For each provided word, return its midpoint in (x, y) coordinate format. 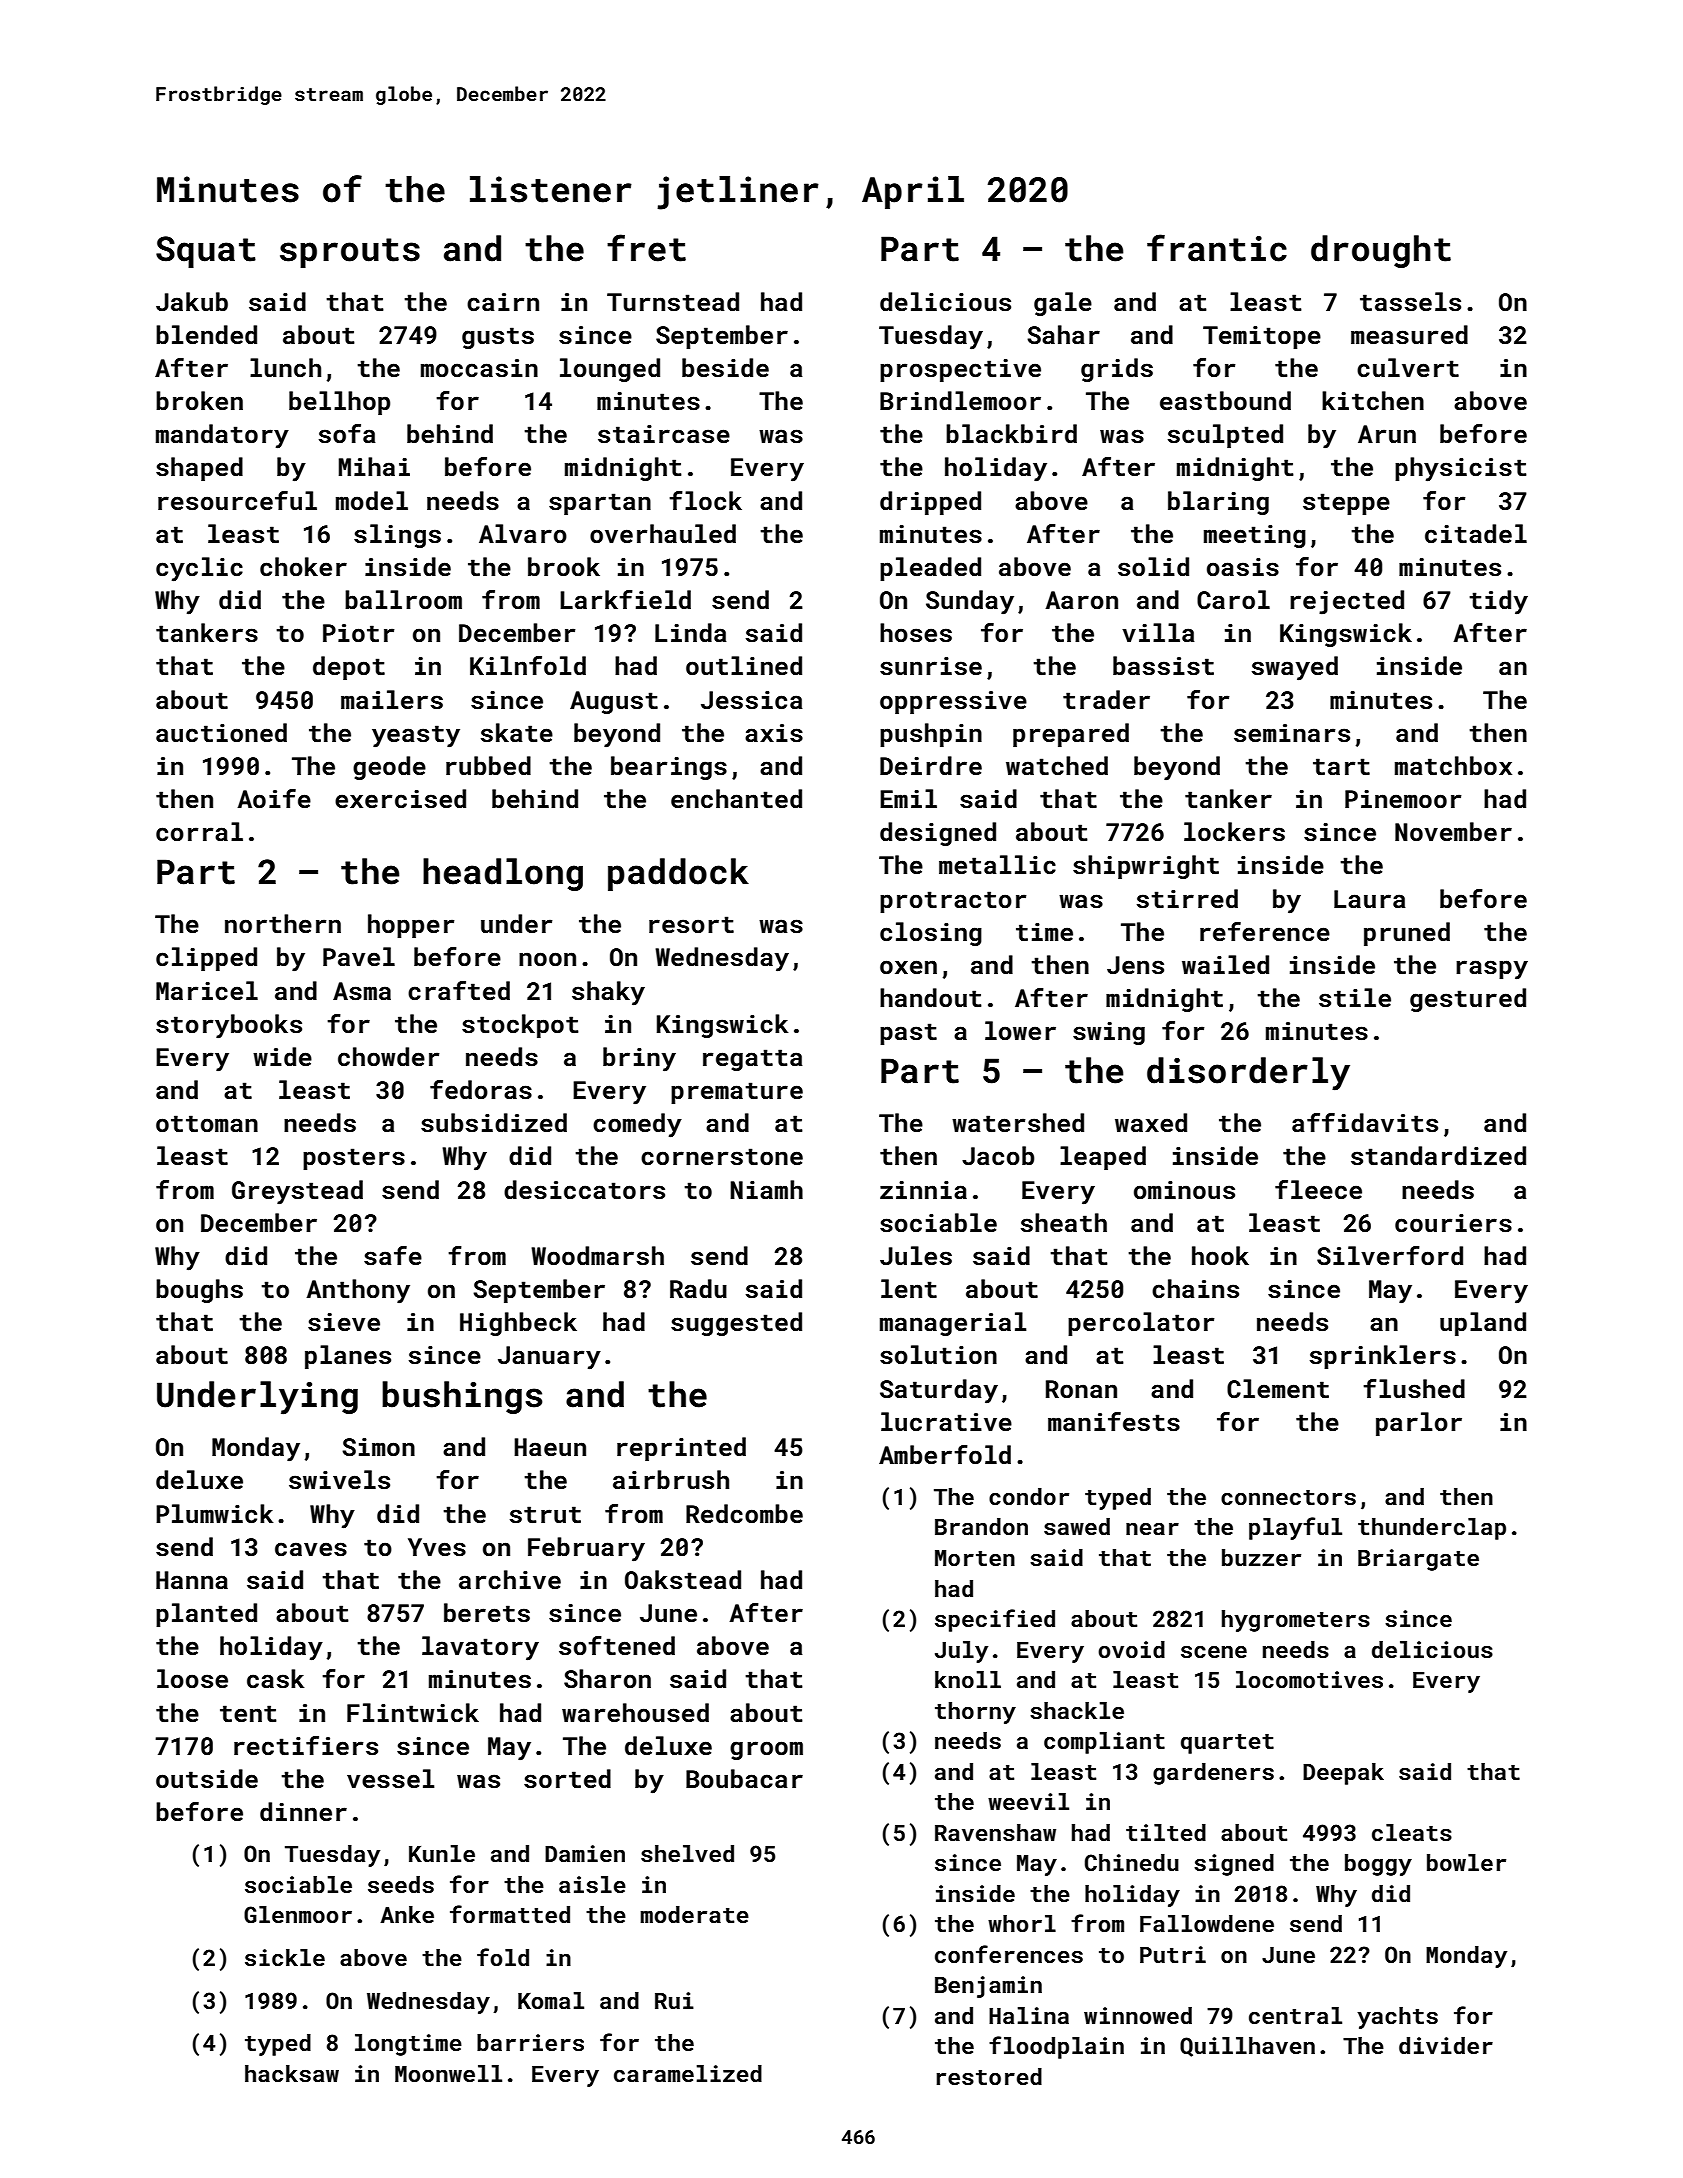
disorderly (1248, 1074)
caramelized (688, 2073)
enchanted (736, 799)
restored (989, 2076)
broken (199, 400)
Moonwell (448, 2073)
